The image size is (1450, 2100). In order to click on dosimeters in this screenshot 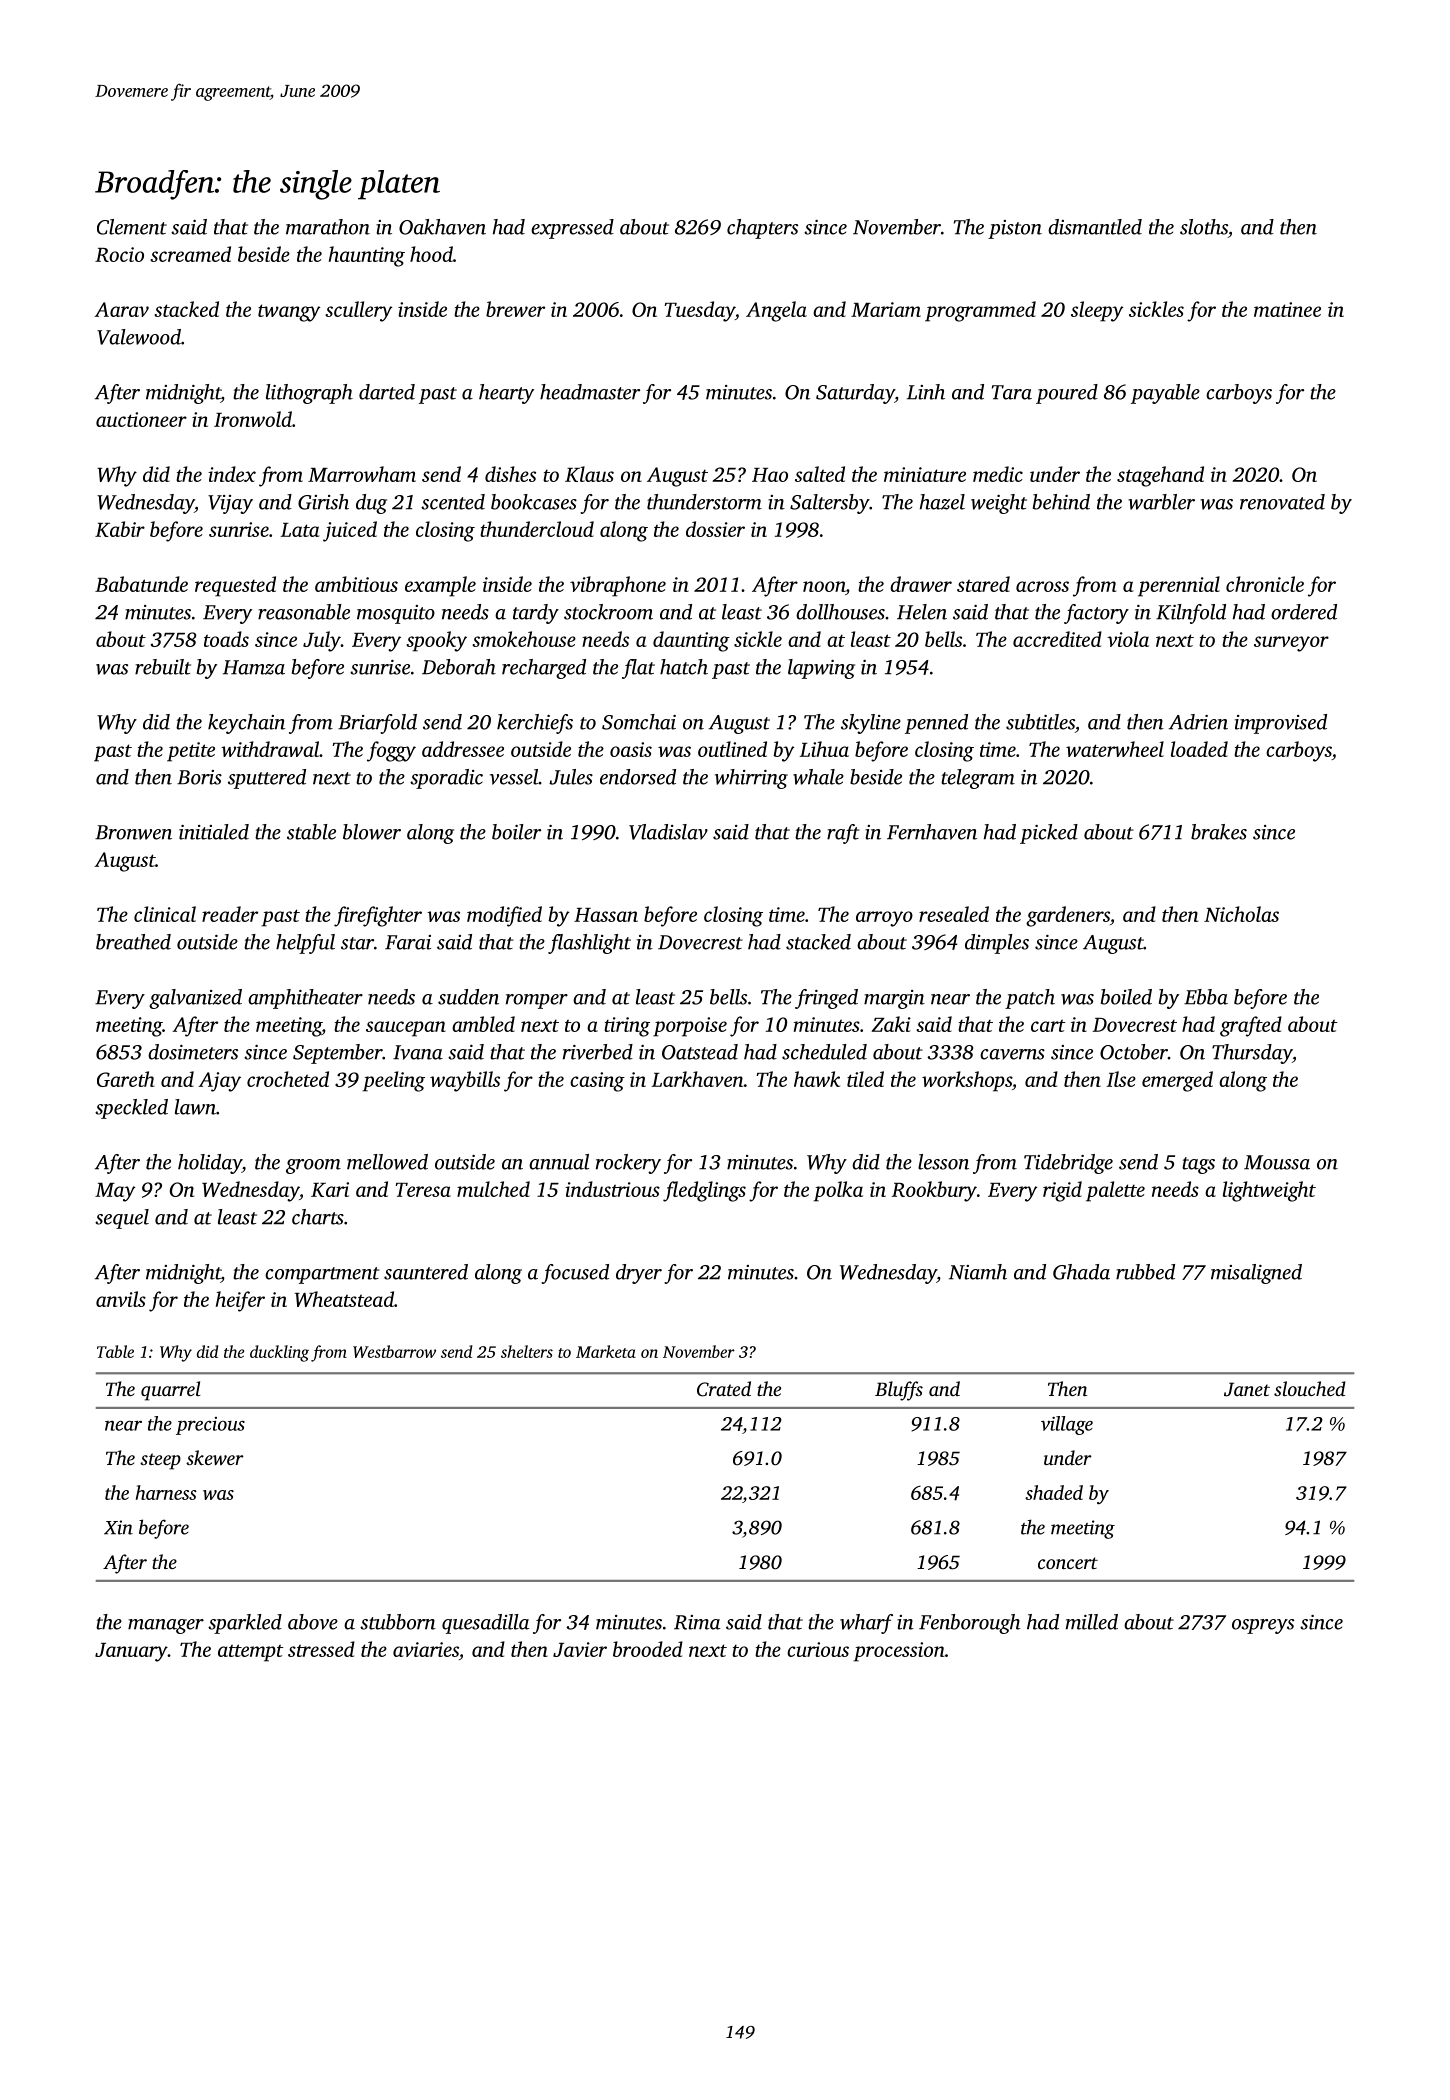, I will do `click(193, 1052)`.
